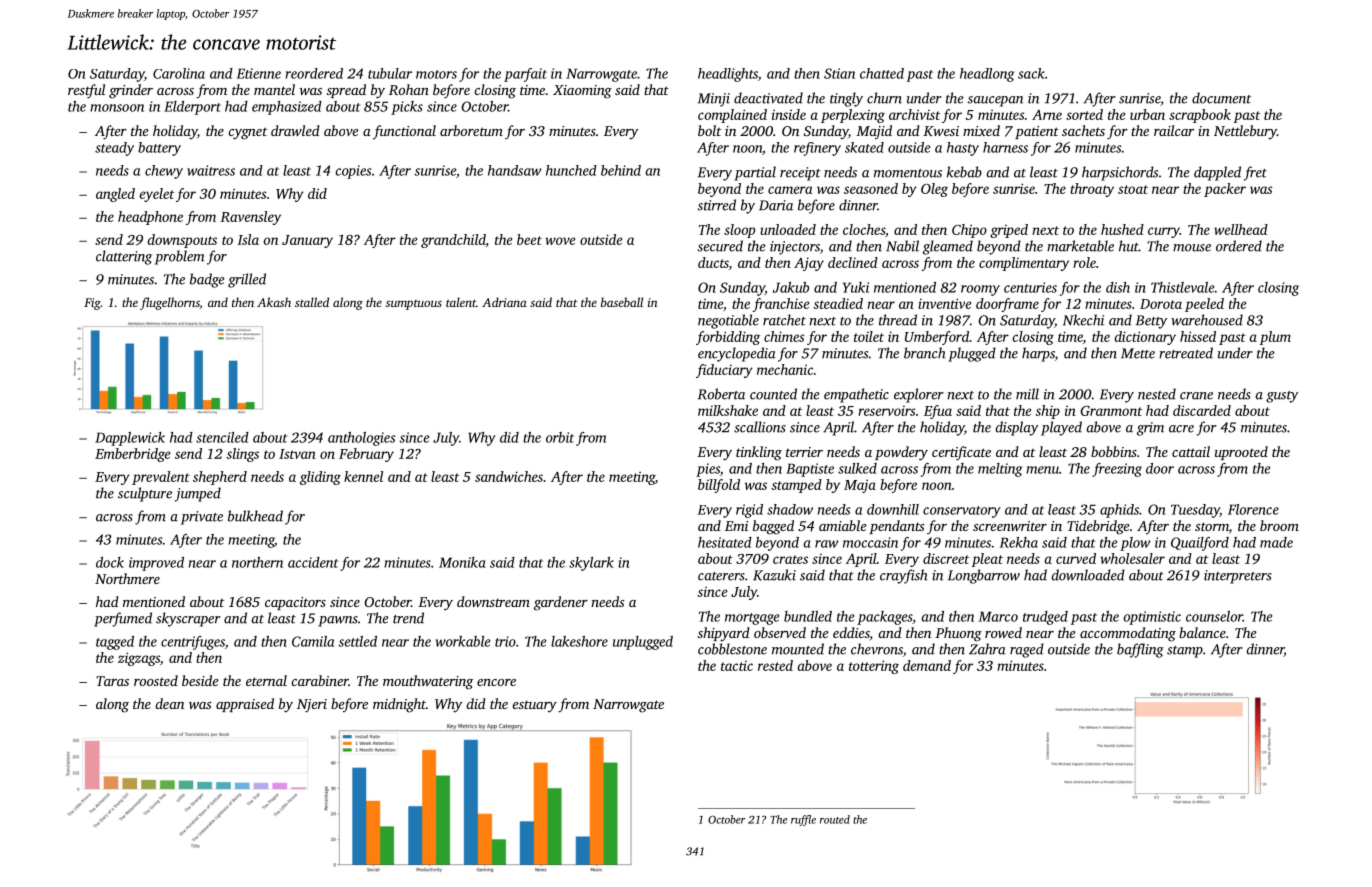 The width and height of the document is (1372, 887). What do you see at coordinates (714, 100) in the document?
I see `Minji` at bounding box center [714, 100].
